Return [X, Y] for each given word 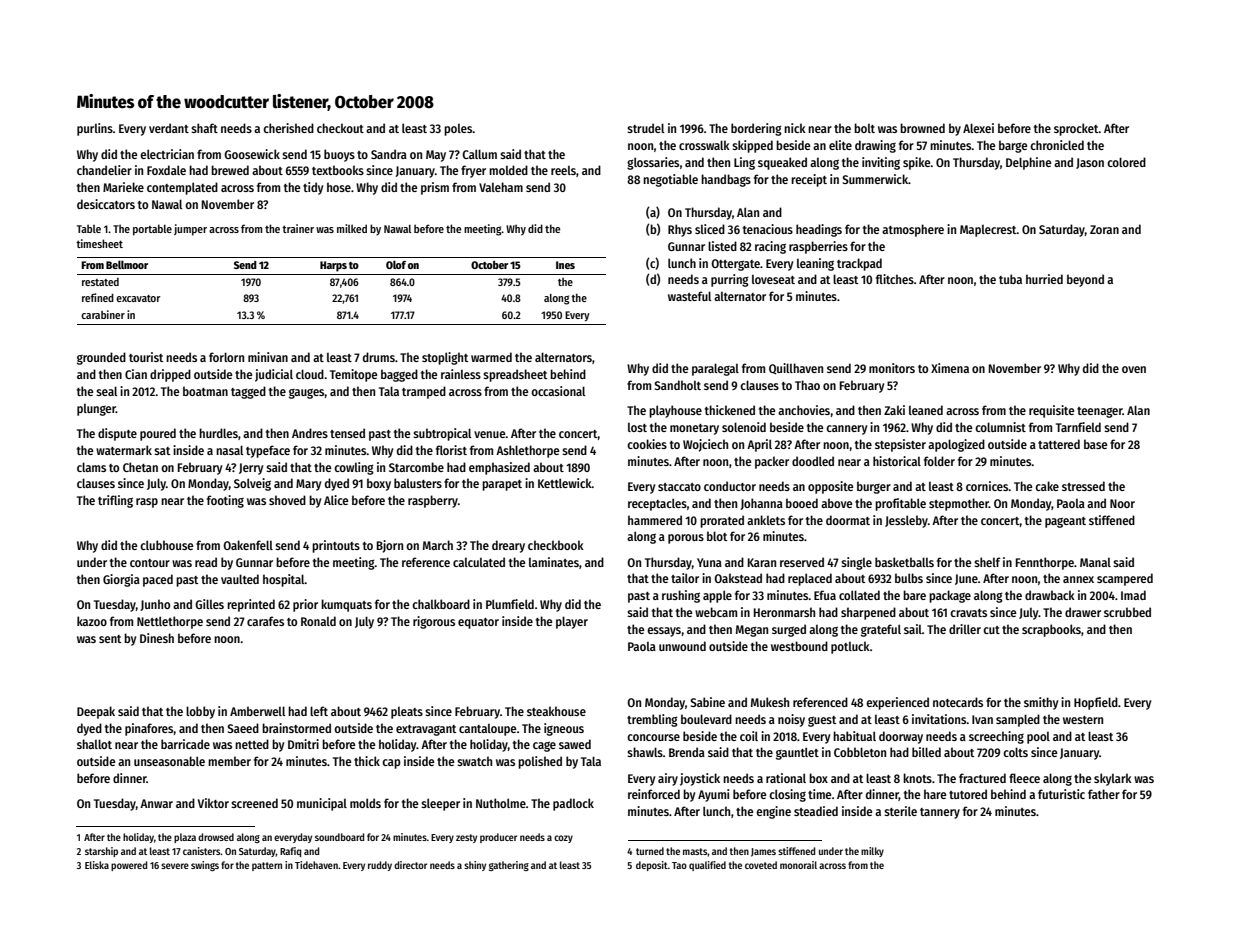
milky [872, 852]
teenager [1100, 412]
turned [650, 851]
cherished [288, 128]
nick [795, 128]
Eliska [97, 865]
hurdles [218, 433]
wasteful [689, 296]
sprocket [1076, 129]
